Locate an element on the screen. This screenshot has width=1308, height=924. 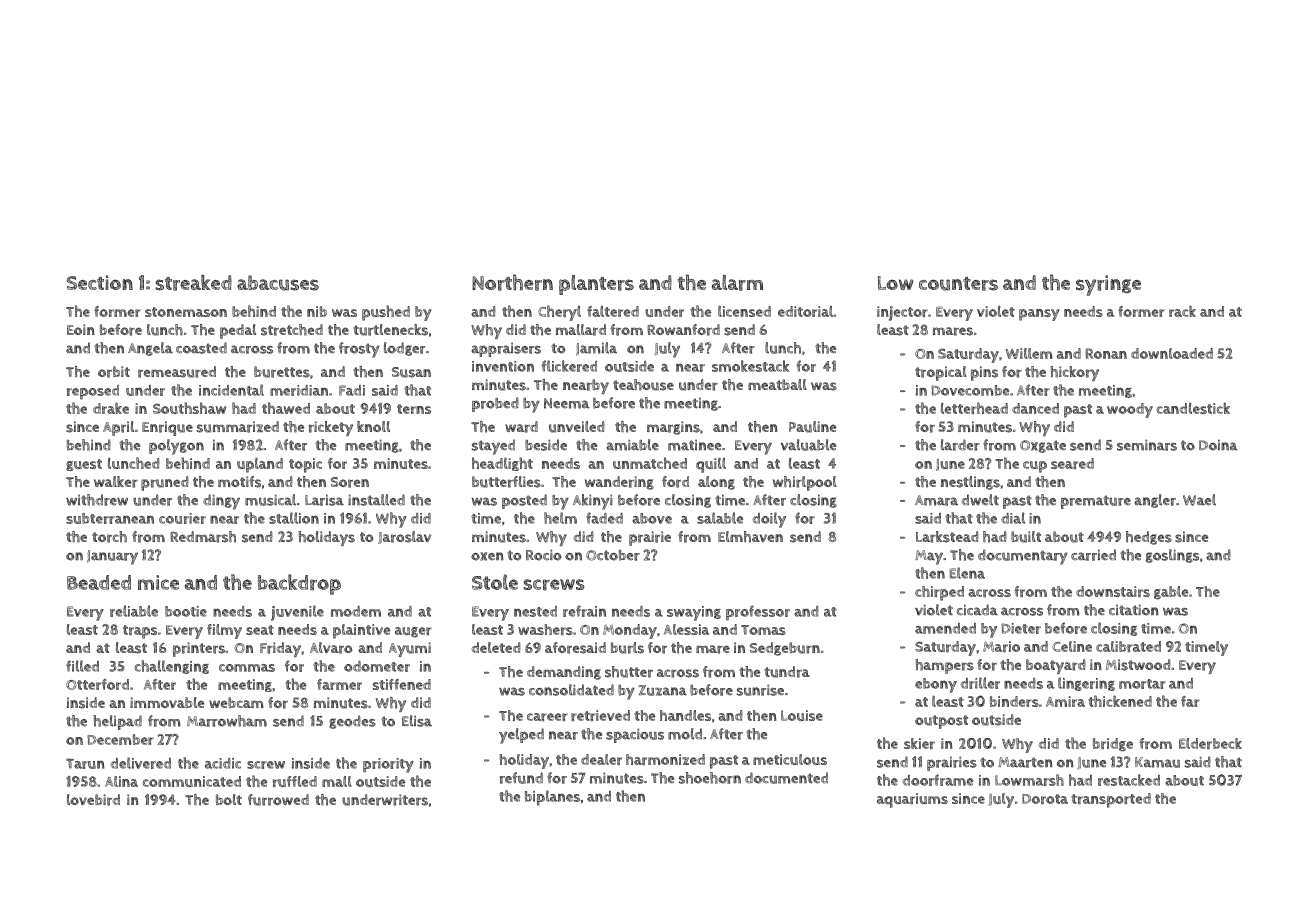
Northern is located at coordinates (512, 282).
